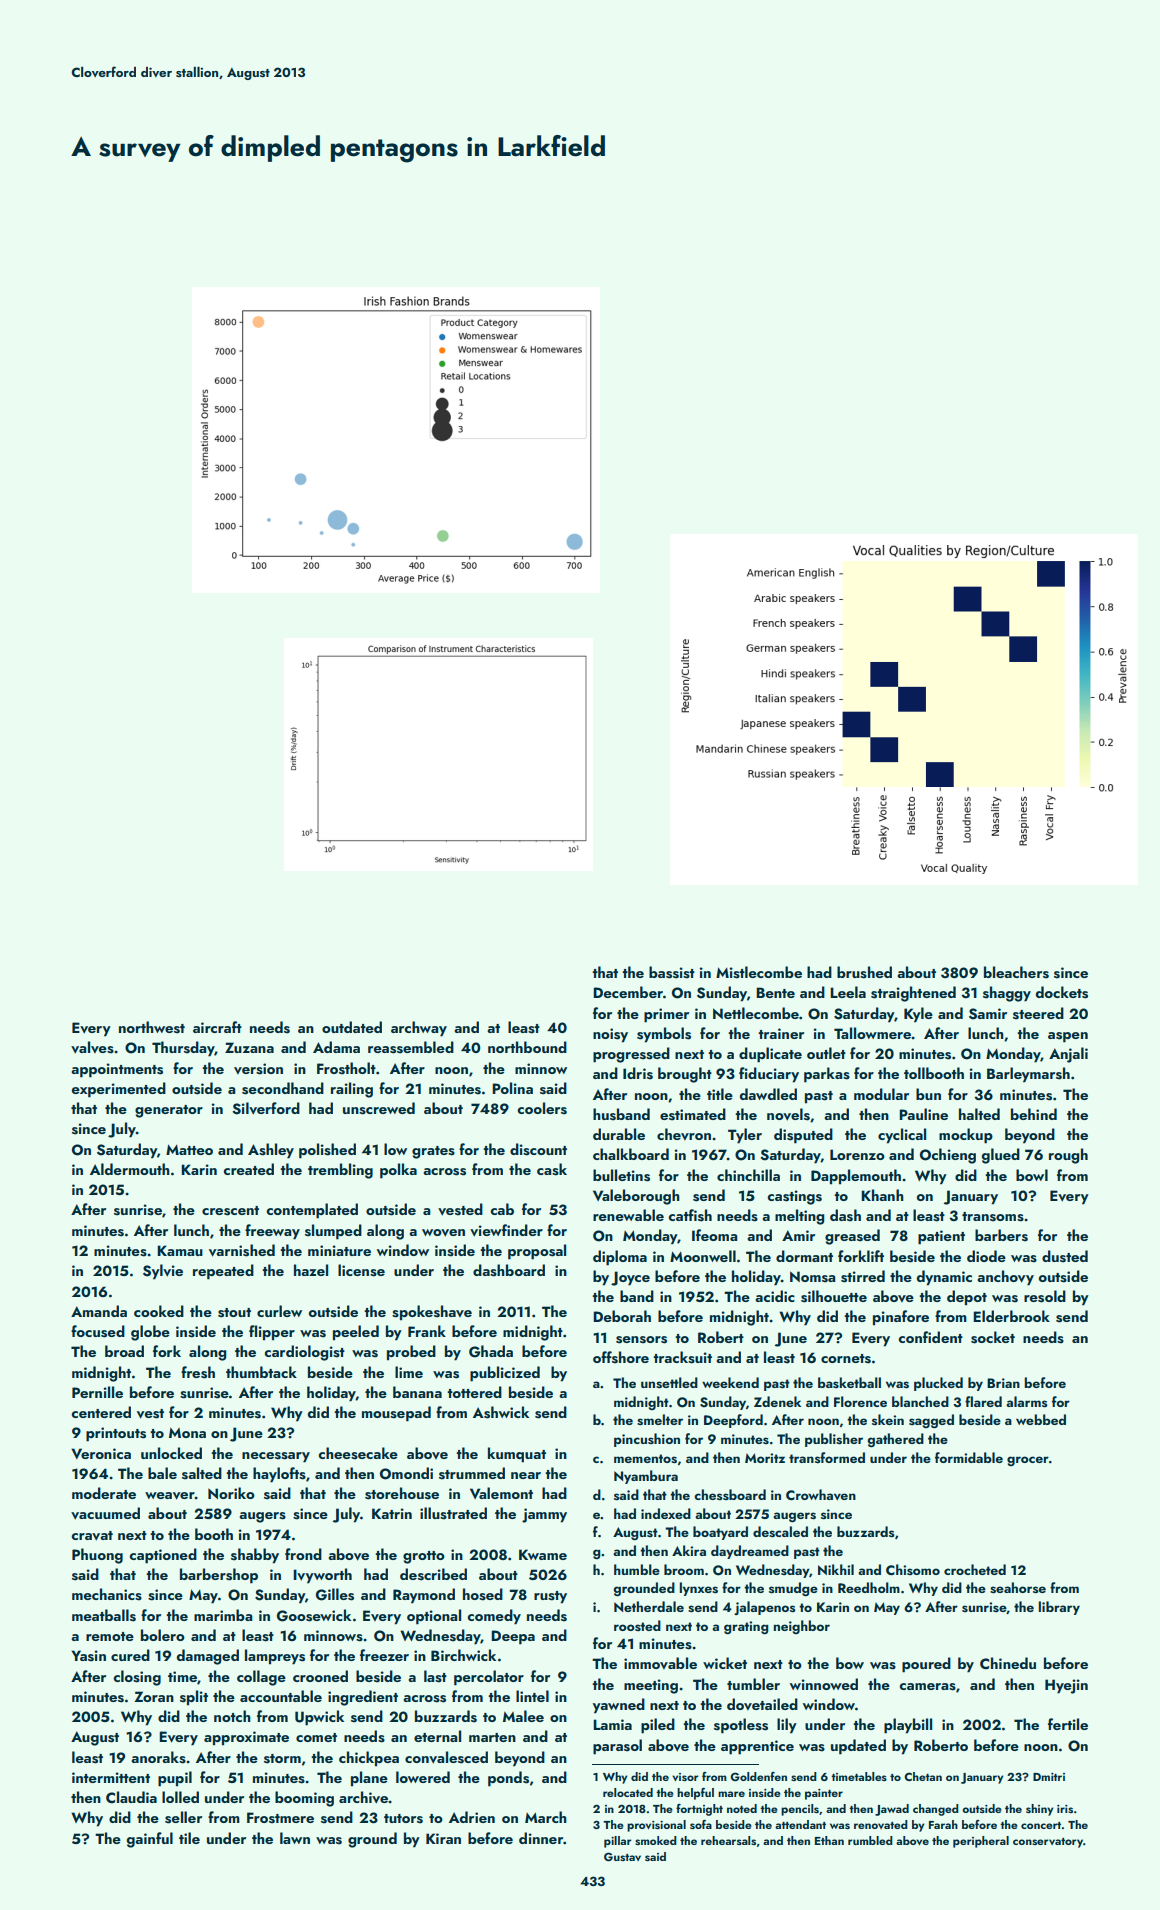 The width and height of the screenshot is (1160, 1910). Describe the element at coordinates (543, 1554) in the screenshot. I see `Kwame` at that location.
